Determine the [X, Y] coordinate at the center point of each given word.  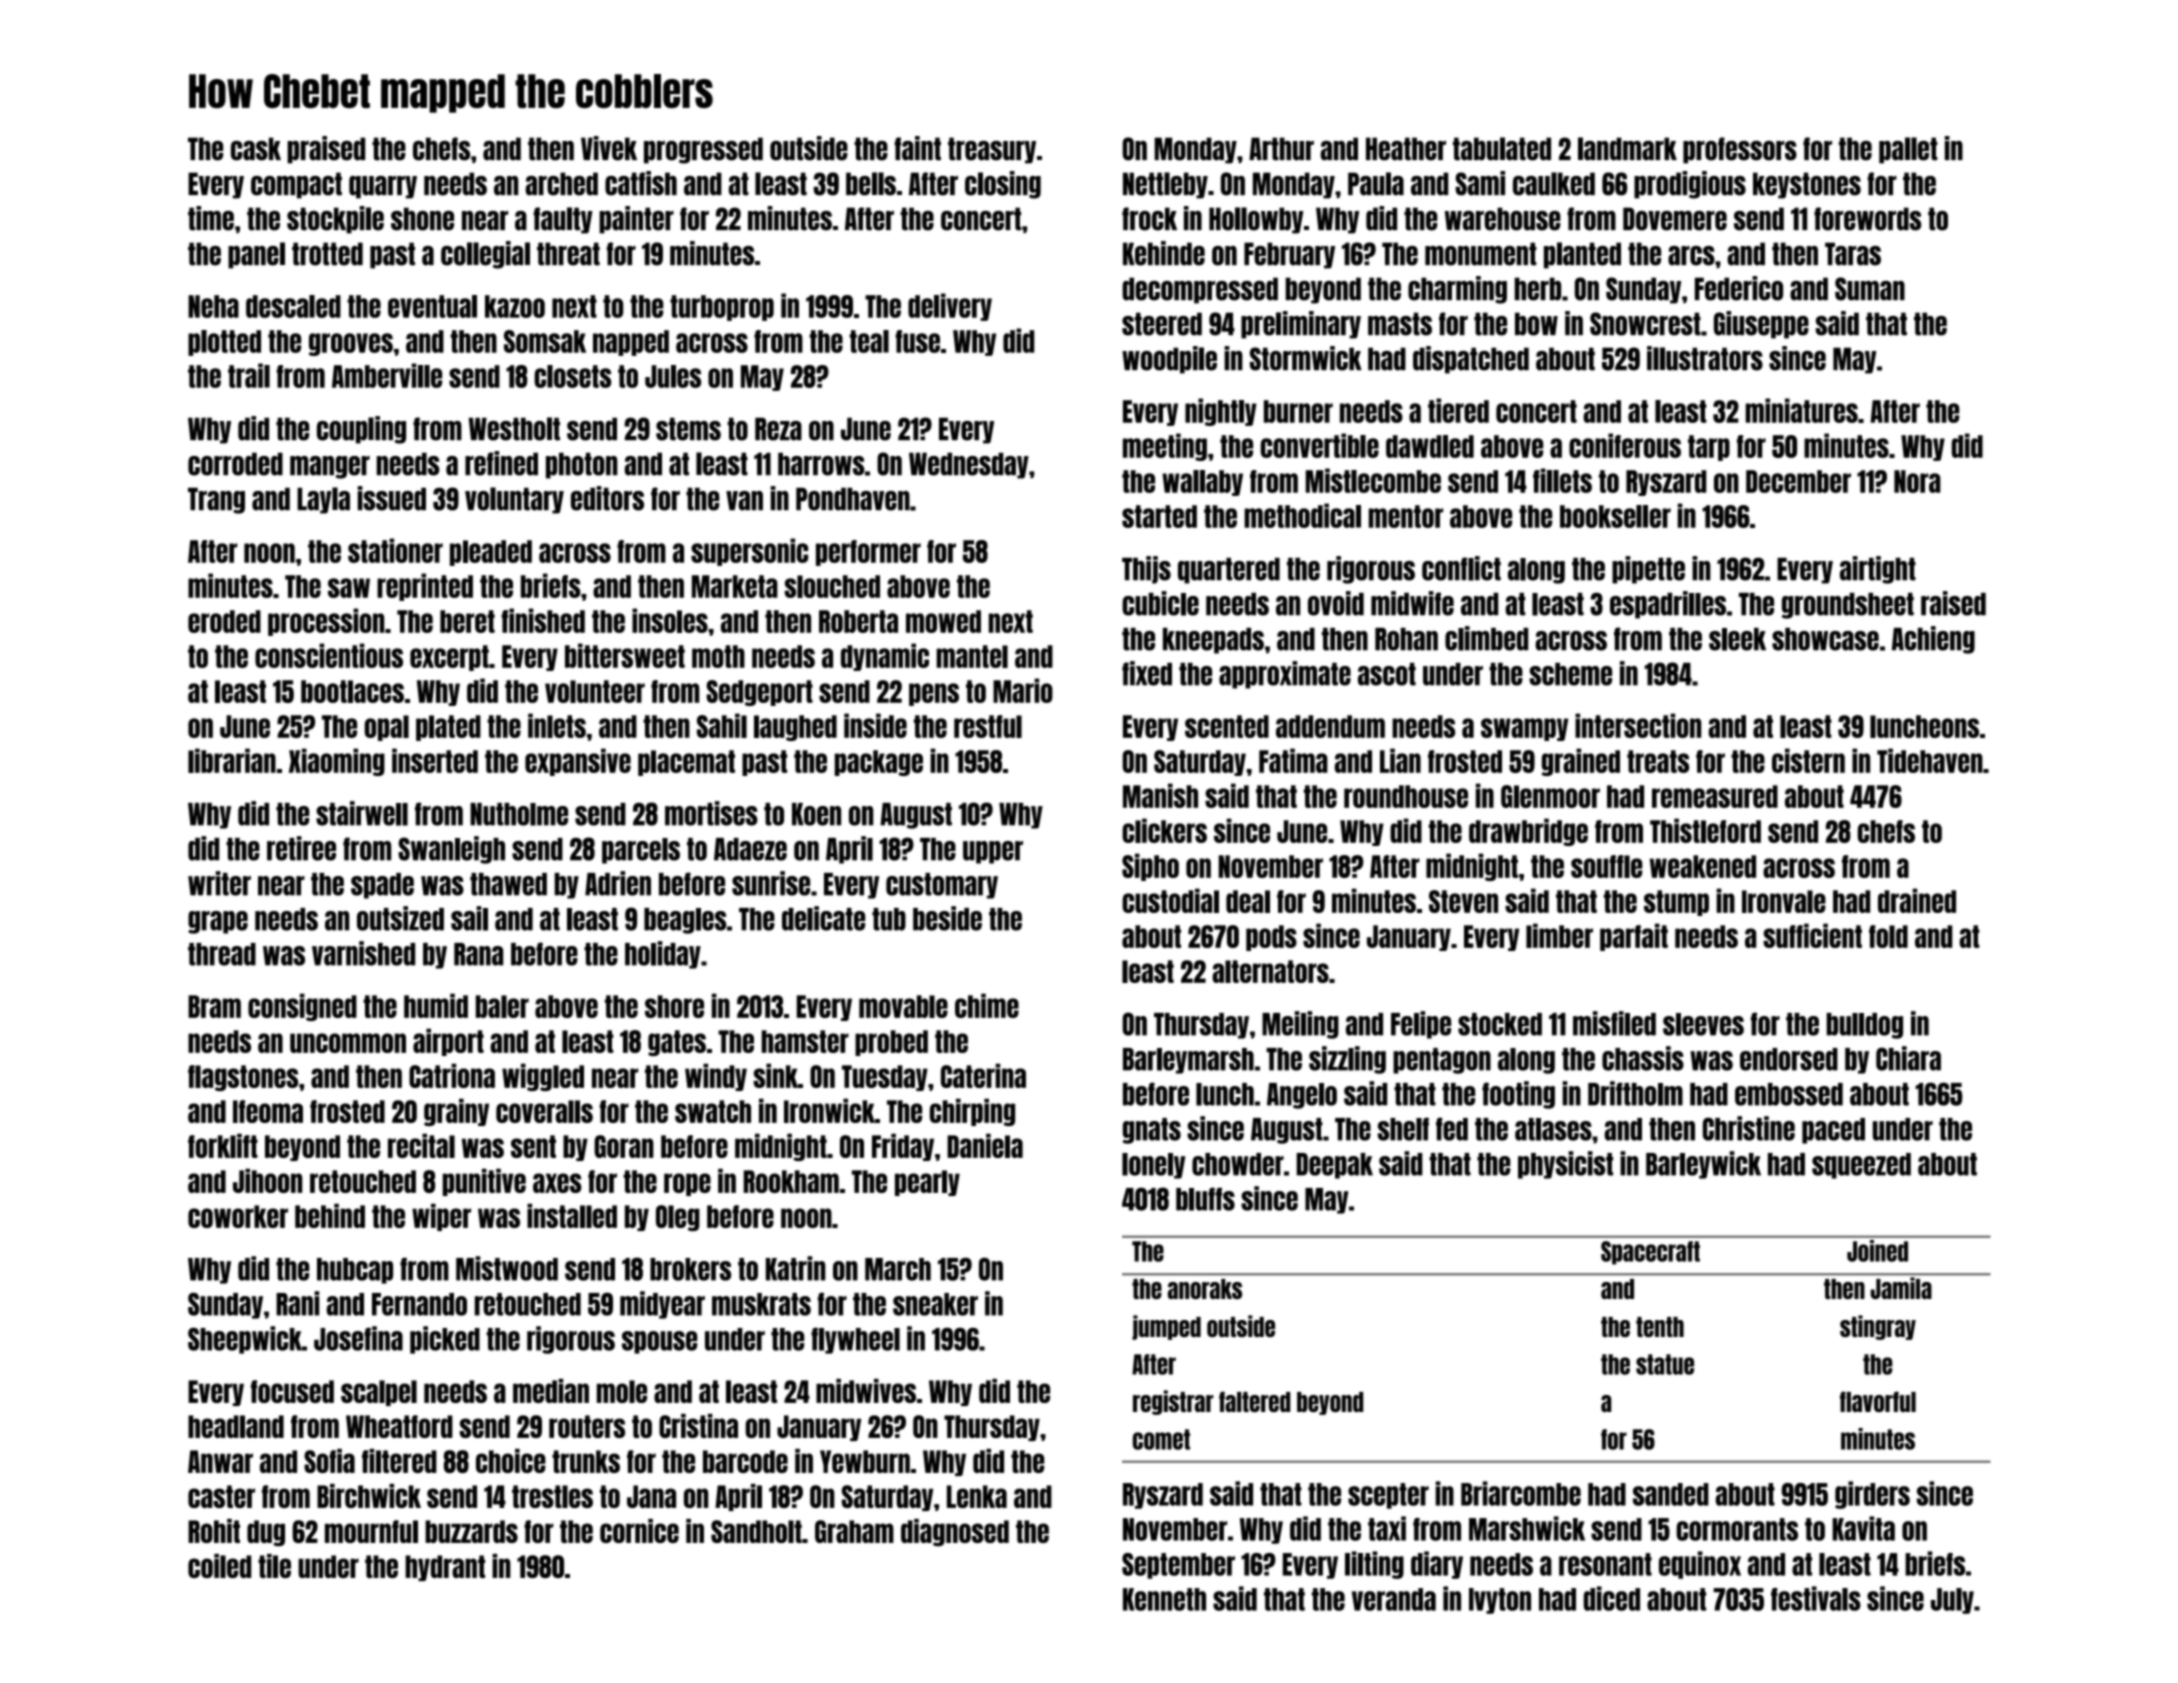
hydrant [445, 1568]
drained [1917, 900]
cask [256, 149]
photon [582, 466]
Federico [1739, 288]
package [879, 763]
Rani [297, 1303]
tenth [1660, 1327]
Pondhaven [853, 499]
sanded [1671, 1494]
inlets [557, 725]
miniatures [1802, 410]
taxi [1387, 1528]
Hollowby [1256, 220]
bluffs [1205, 1199]
